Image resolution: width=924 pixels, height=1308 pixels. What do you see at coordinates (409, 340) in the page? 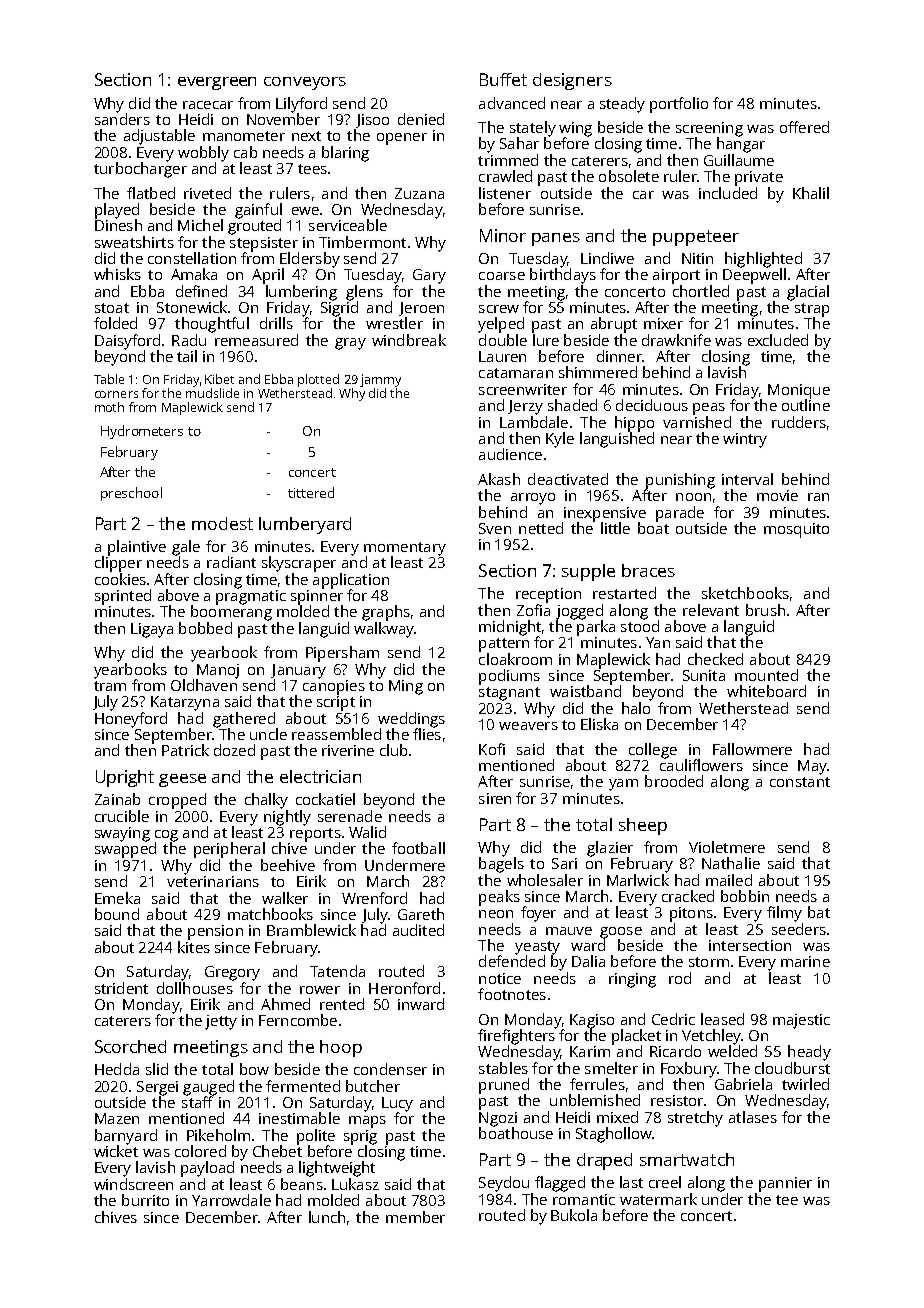
I see `windbreak` at bounding box center [409, 340].
